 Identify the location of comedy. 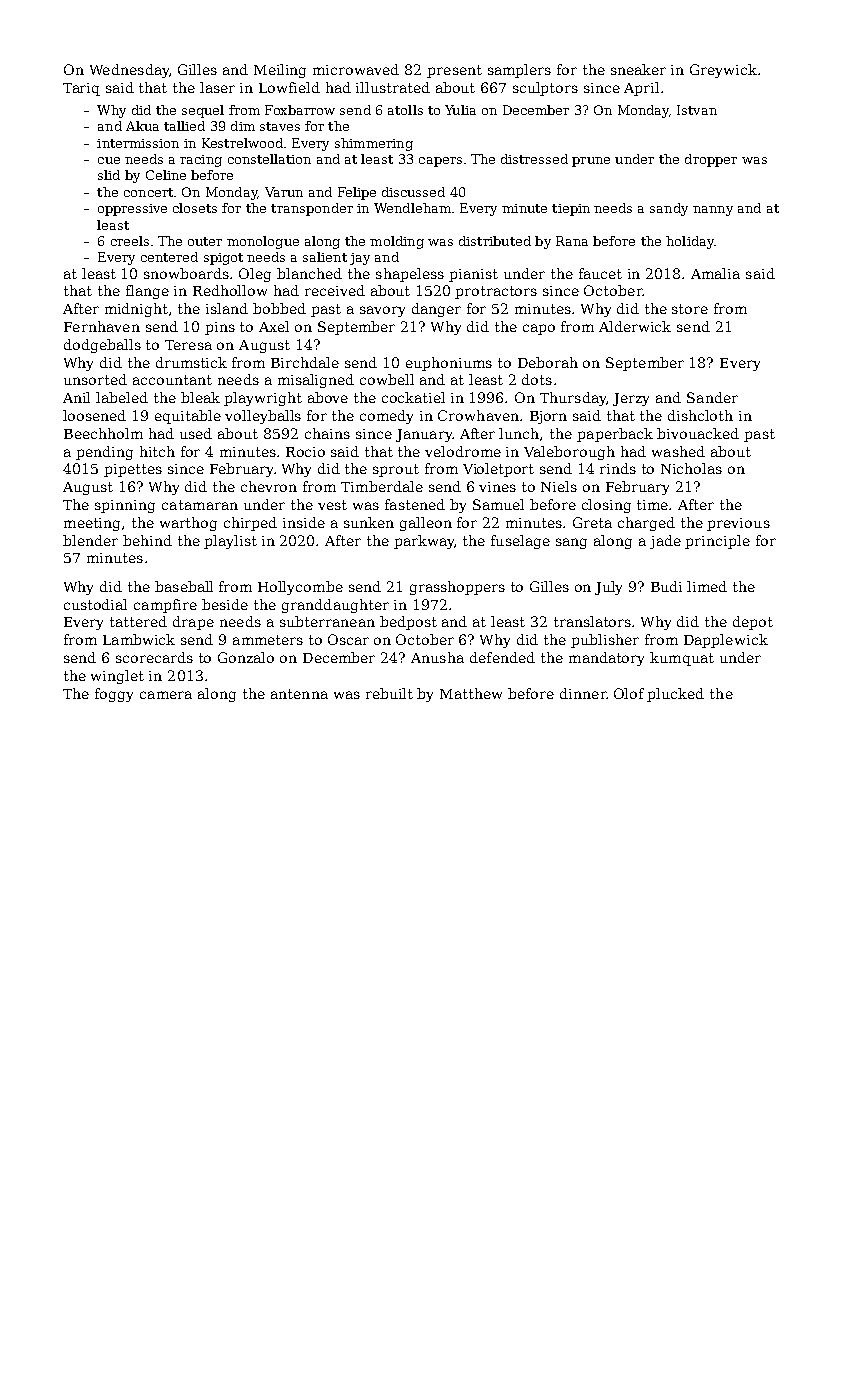
(386, 417).
